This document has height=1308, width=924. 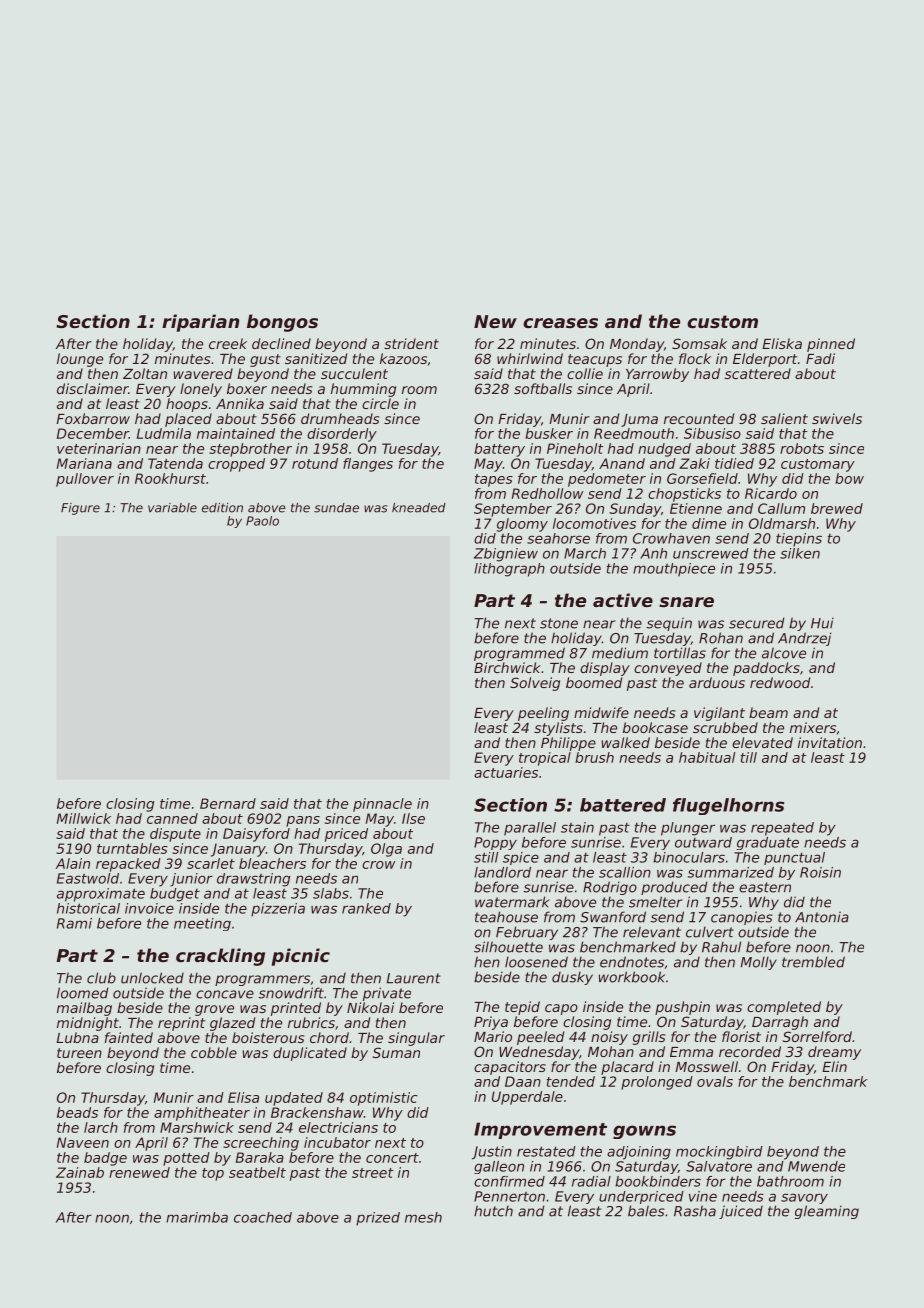 What do you see at coordinates (380, 403) in the document?
I see `circle` at bounding box center [380, 403].
